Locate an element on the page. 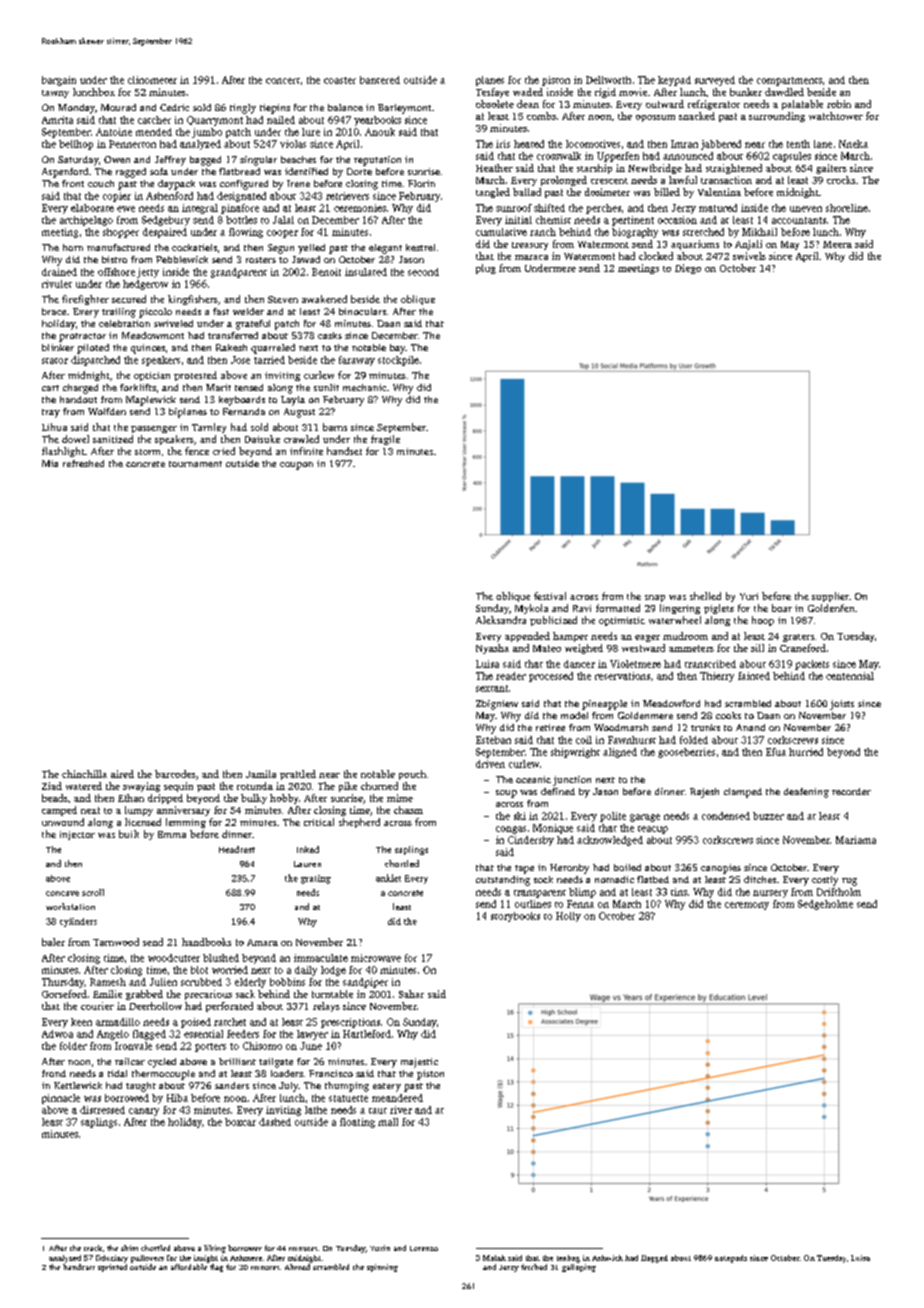  shim is located at coordinates (129, 1248).
